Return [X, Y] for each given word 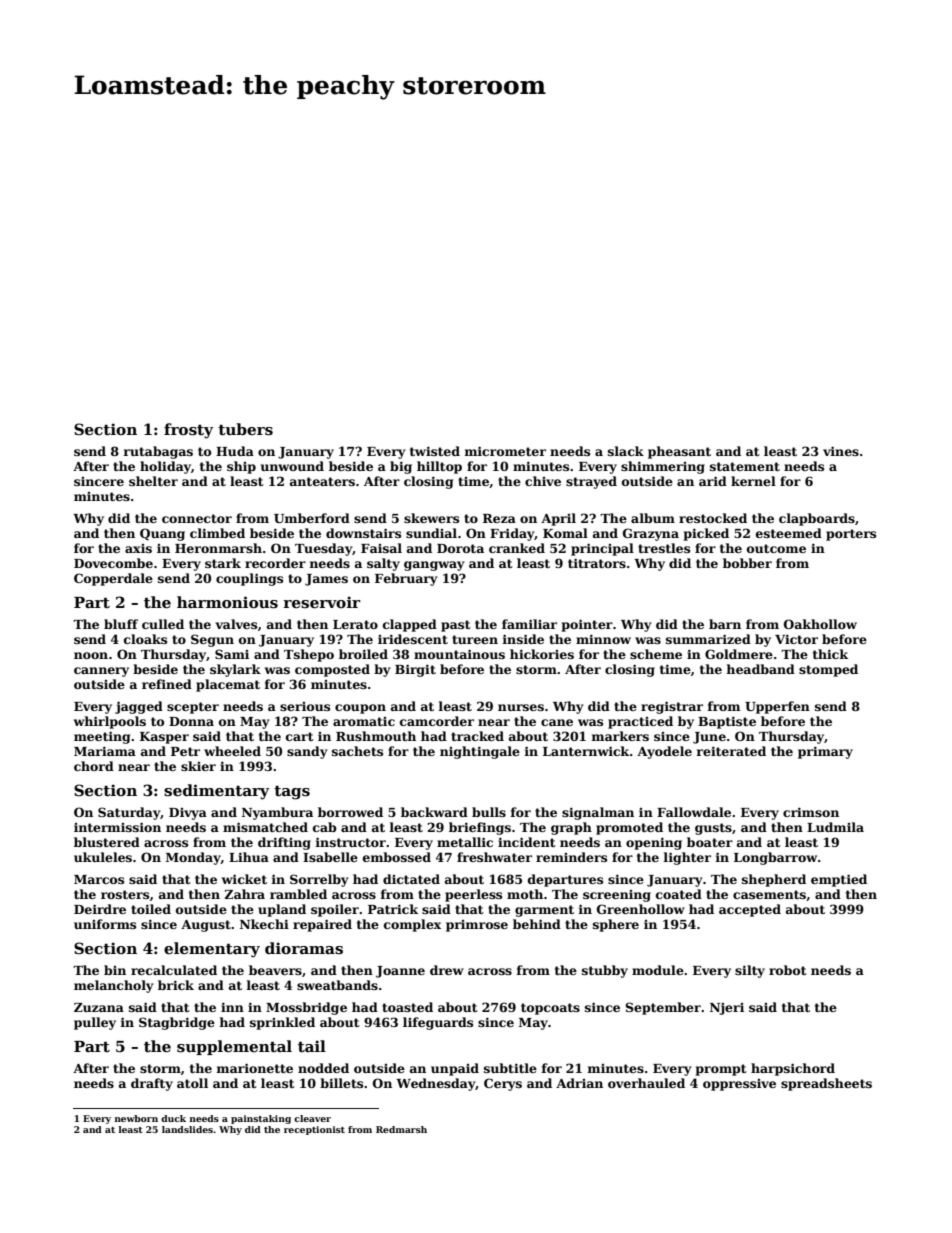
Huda [235, 451]
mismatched [265, 827]
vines [841, 451]
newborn [136, 1118]
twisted [435, 451]
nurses [521, 707]
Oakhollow [820, 624]
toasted [407, 1007]
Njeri [727, 1009]
